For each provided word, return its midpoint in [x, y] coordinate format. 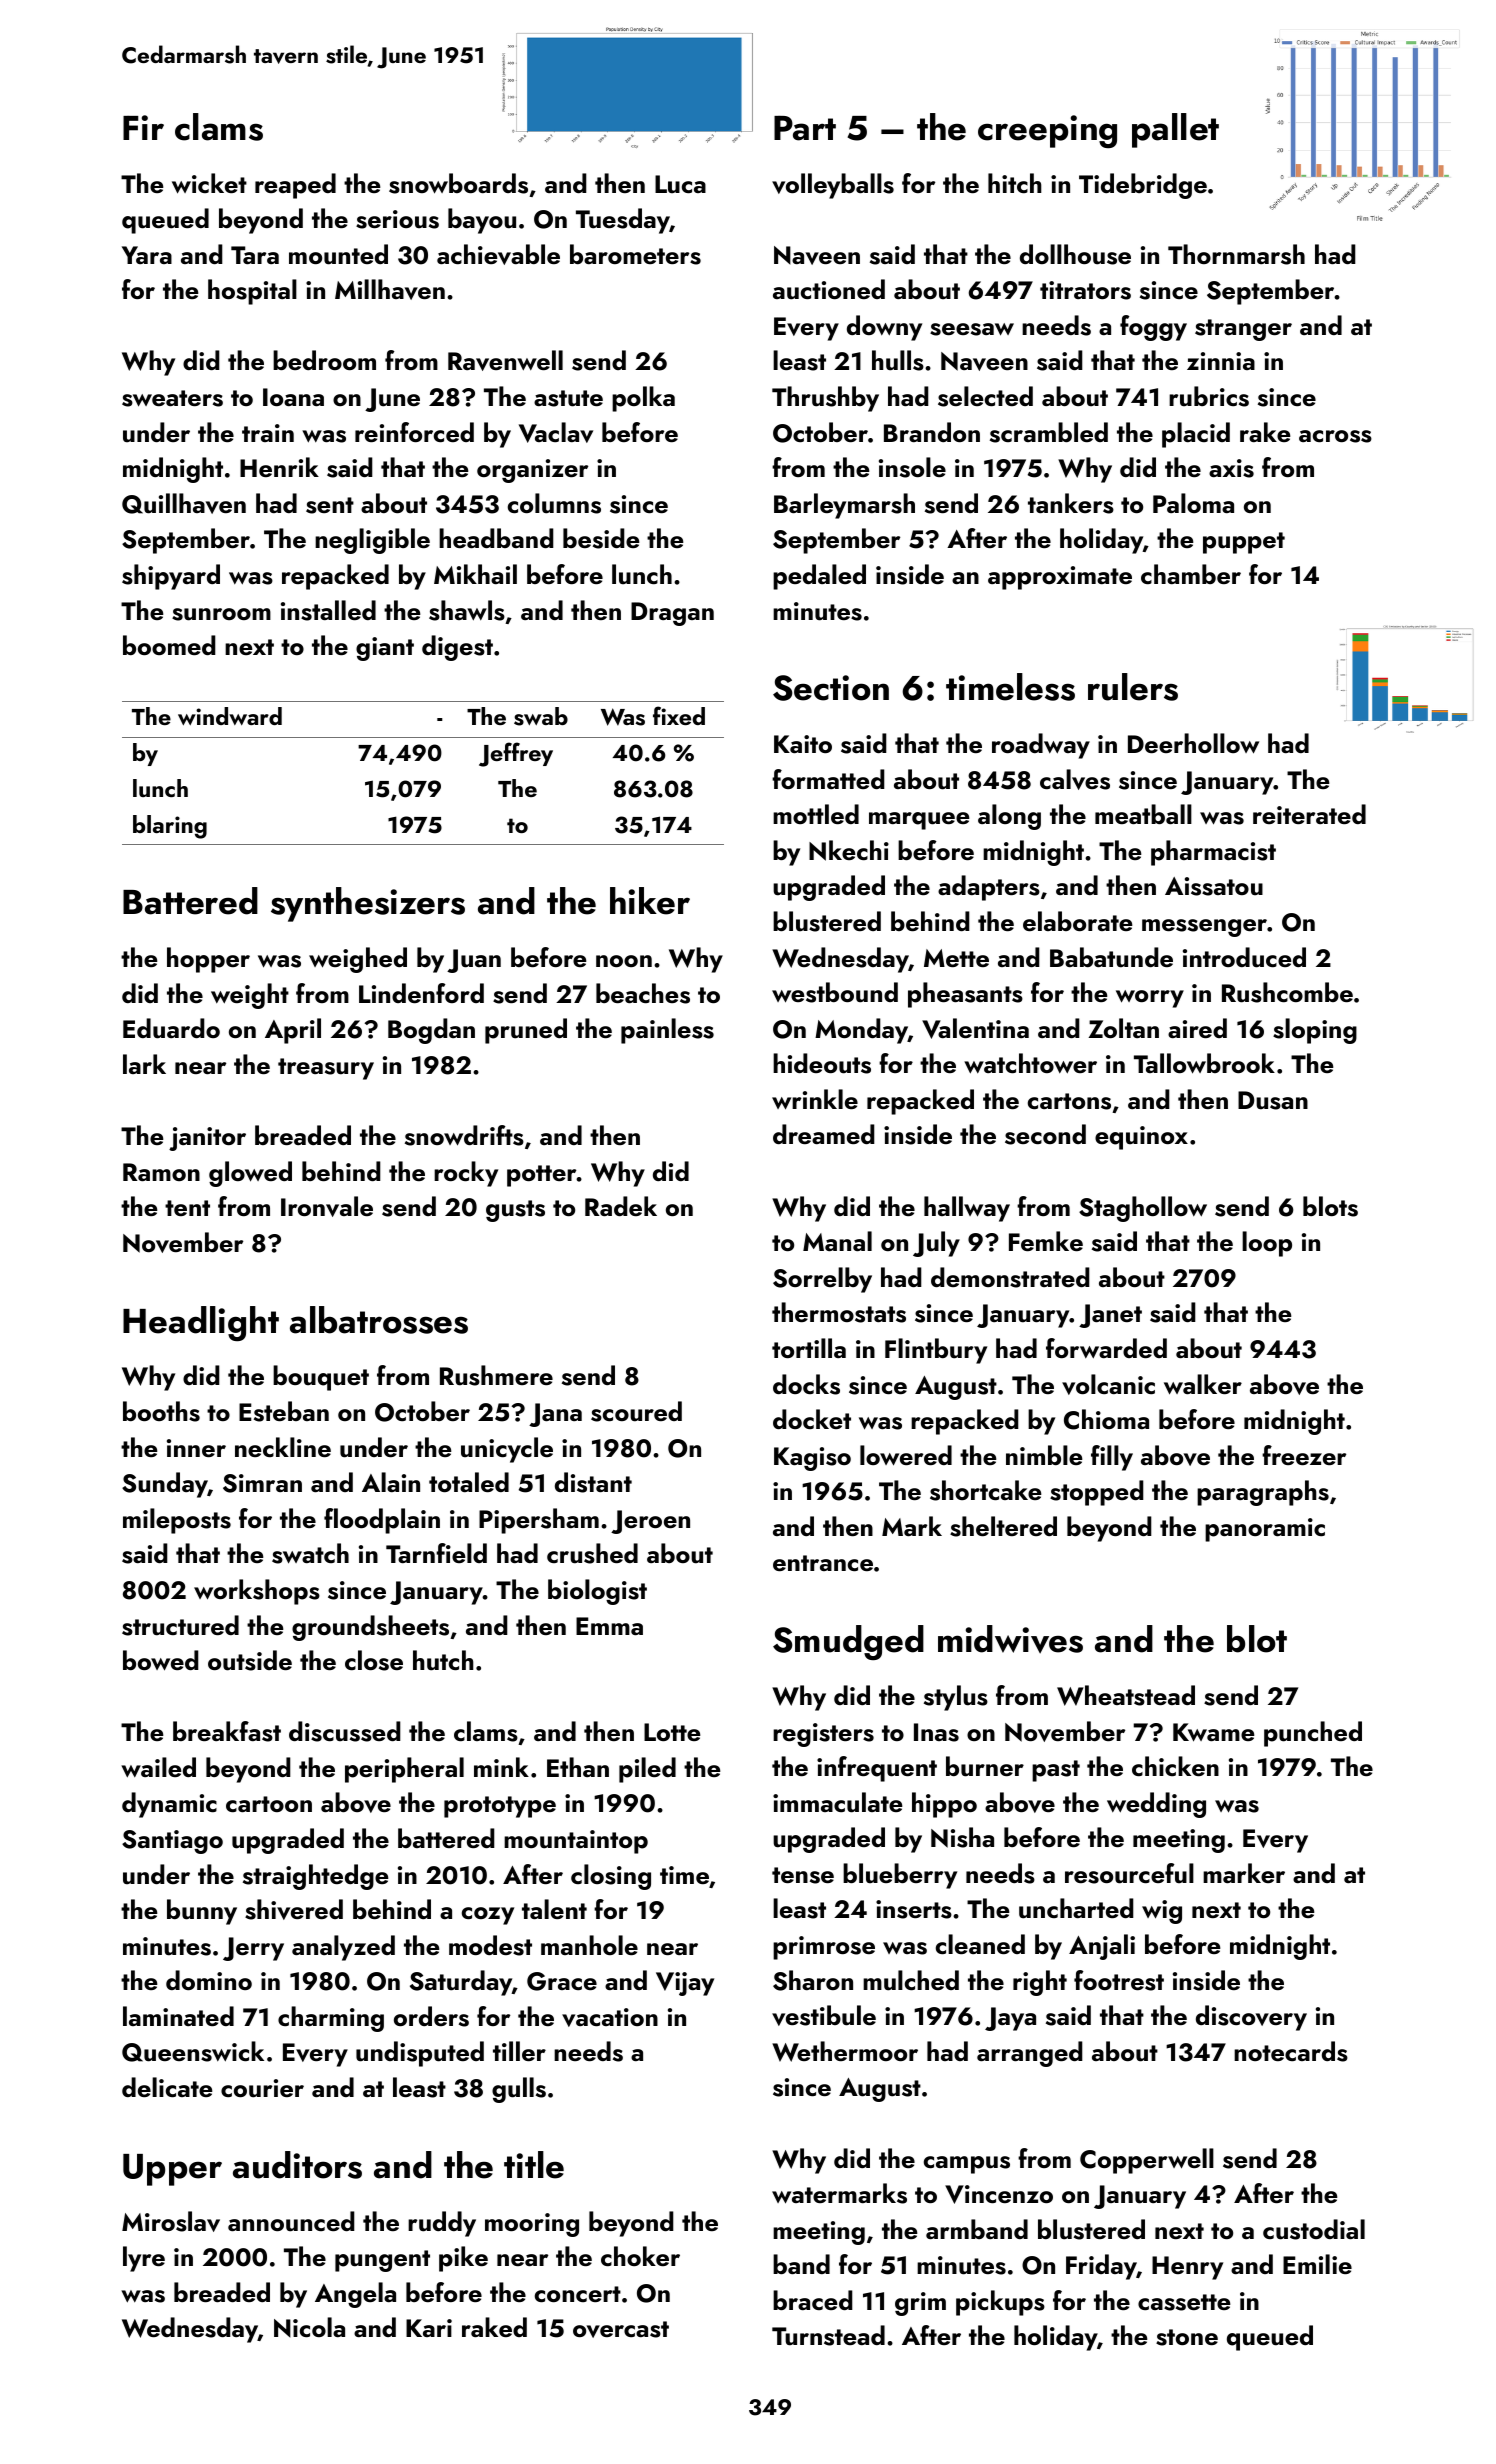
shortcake [985, 1490]
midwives [1010, 1639]
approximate [1060, 578]
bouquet [321, 1378]
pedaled [819, 577]
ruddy [442, 2224]
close [374, 1660]
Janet [1110, 1316]
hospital [252, 292]
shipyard [171, 577]
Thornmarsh [1236, 254]
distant [593, 1482]
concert [578, 2294]
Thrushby [825, 399]
